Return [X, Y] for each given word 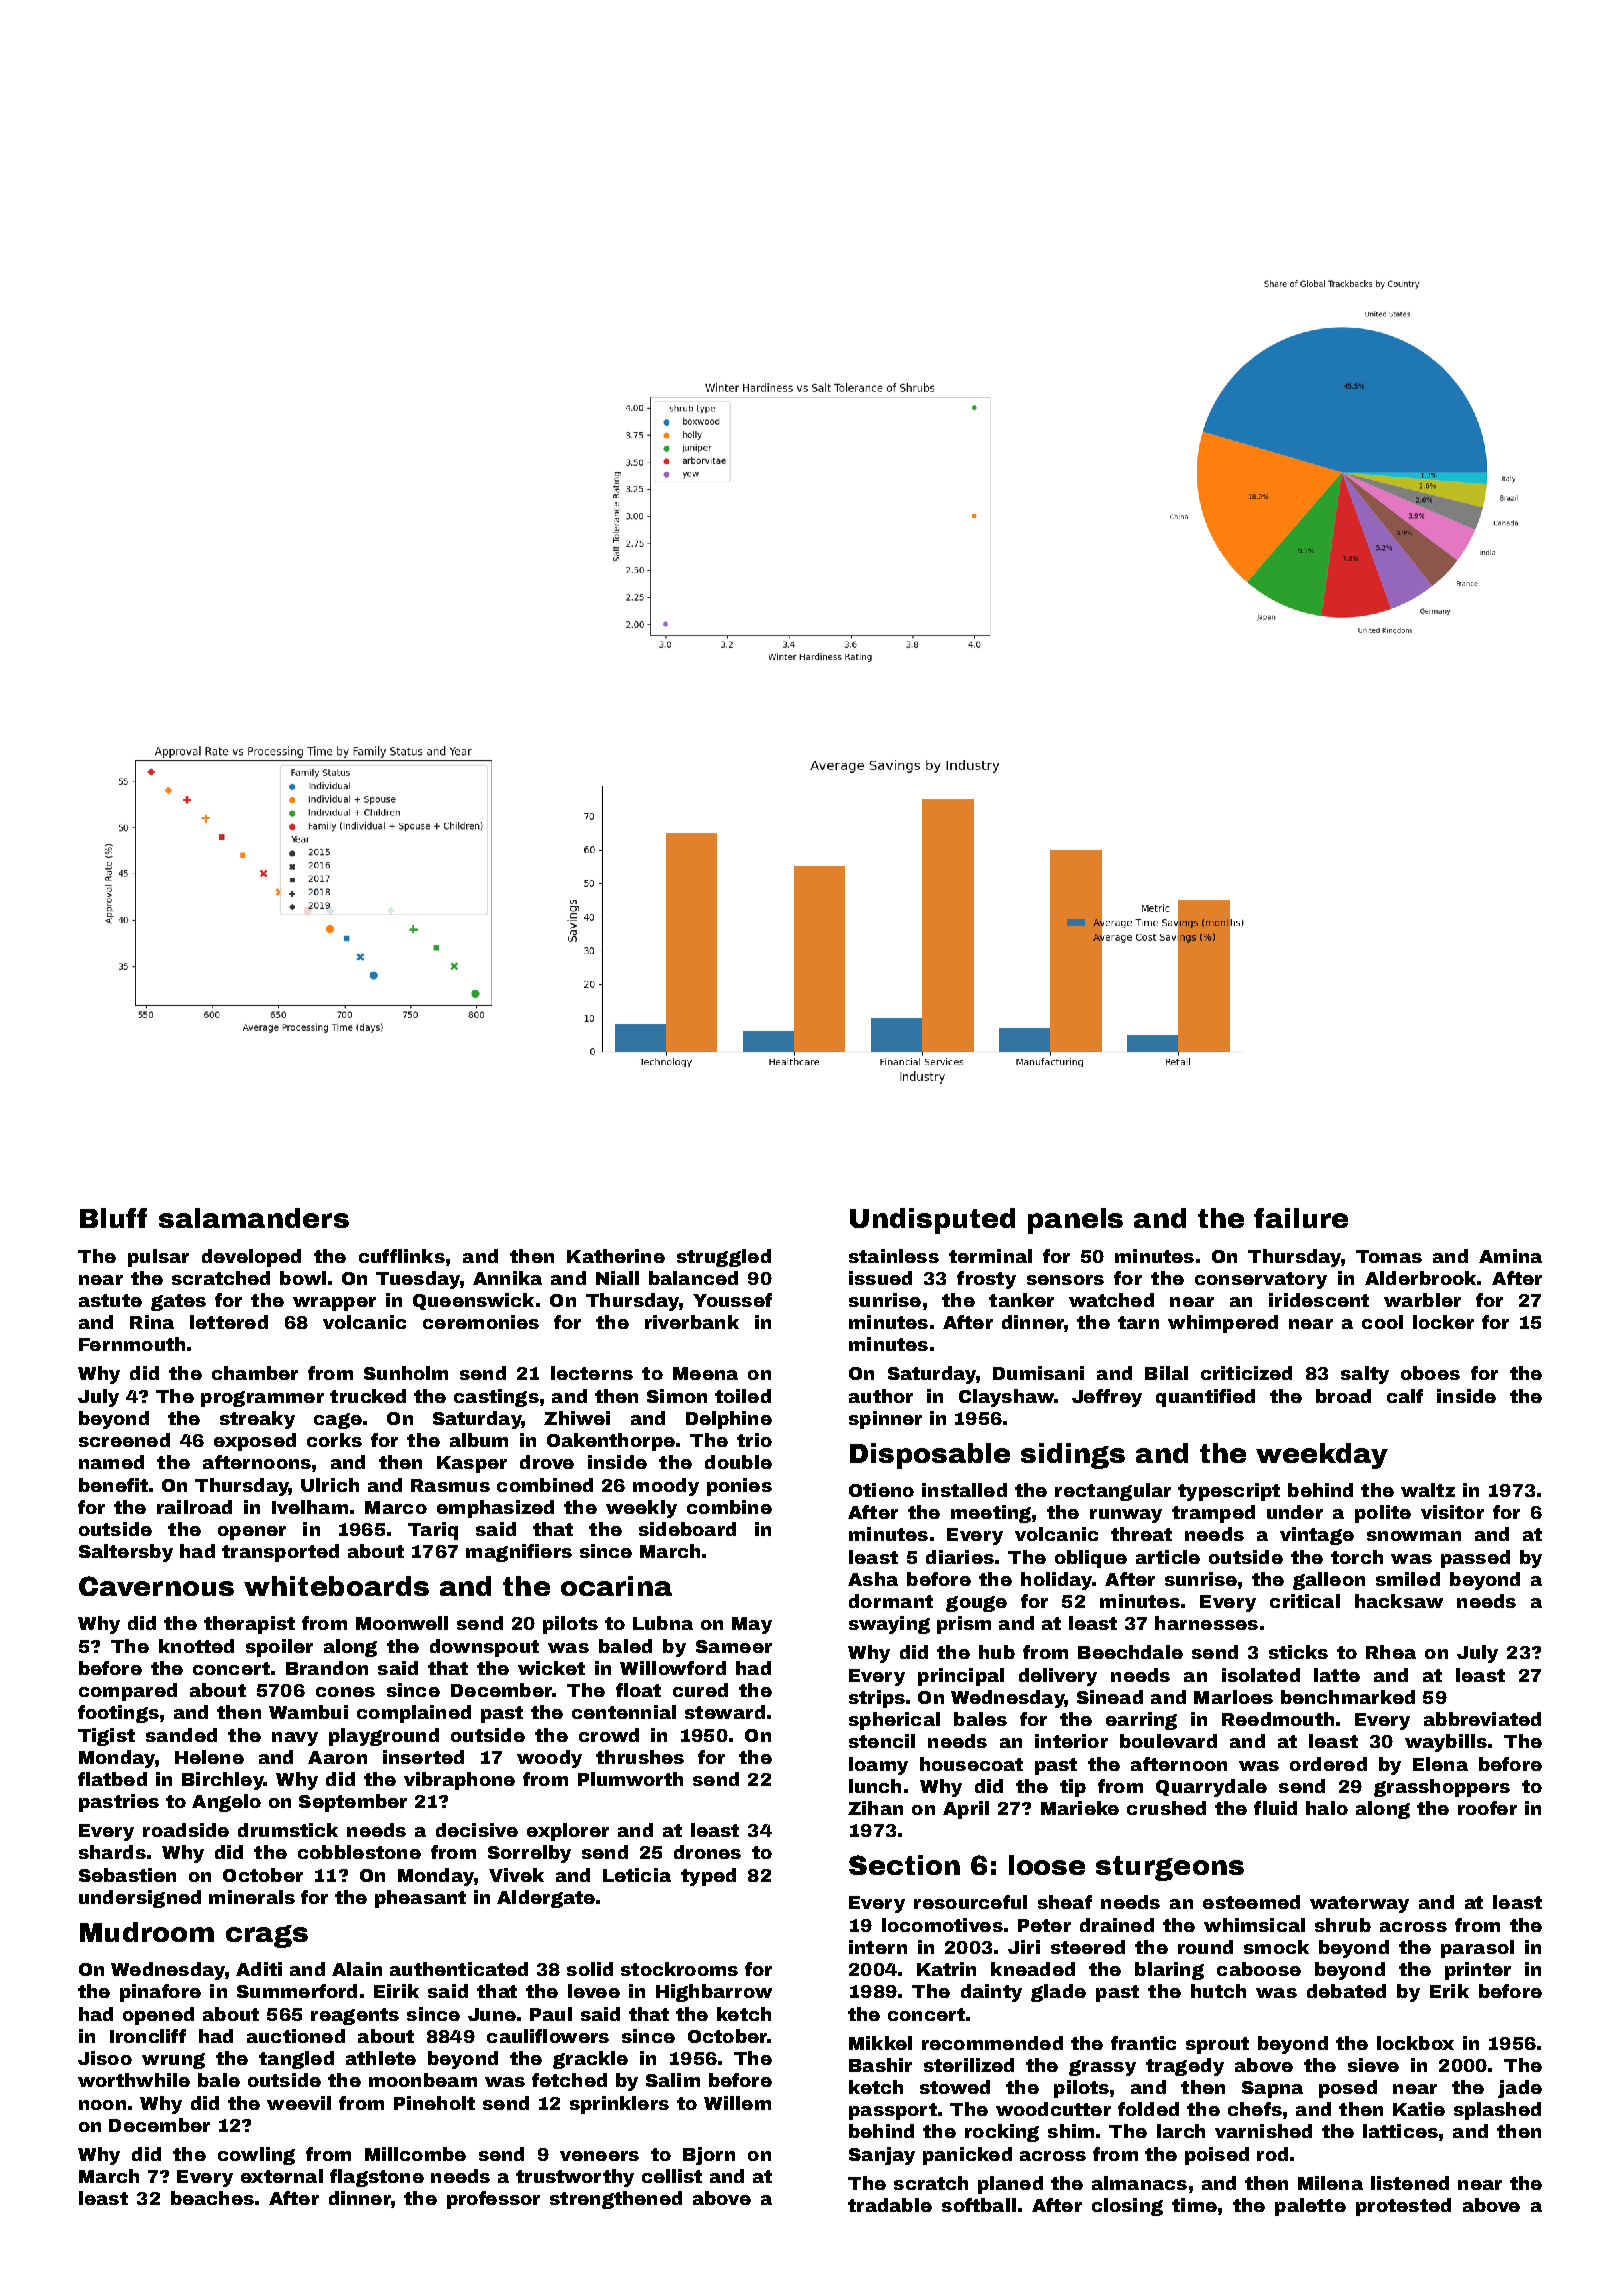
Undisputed [932, 1221]
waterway [1359, 1904]
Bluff [113, 1218]
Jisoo [105, 2058]
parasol [1477, 1949]
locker [1443, 1322]
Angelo [226, 1803]
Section [904, 1865]
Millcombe [415, 2154]
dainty [991, 1993]
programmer [262, 1399]
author [881, 1396]
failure [1301, 1218]
